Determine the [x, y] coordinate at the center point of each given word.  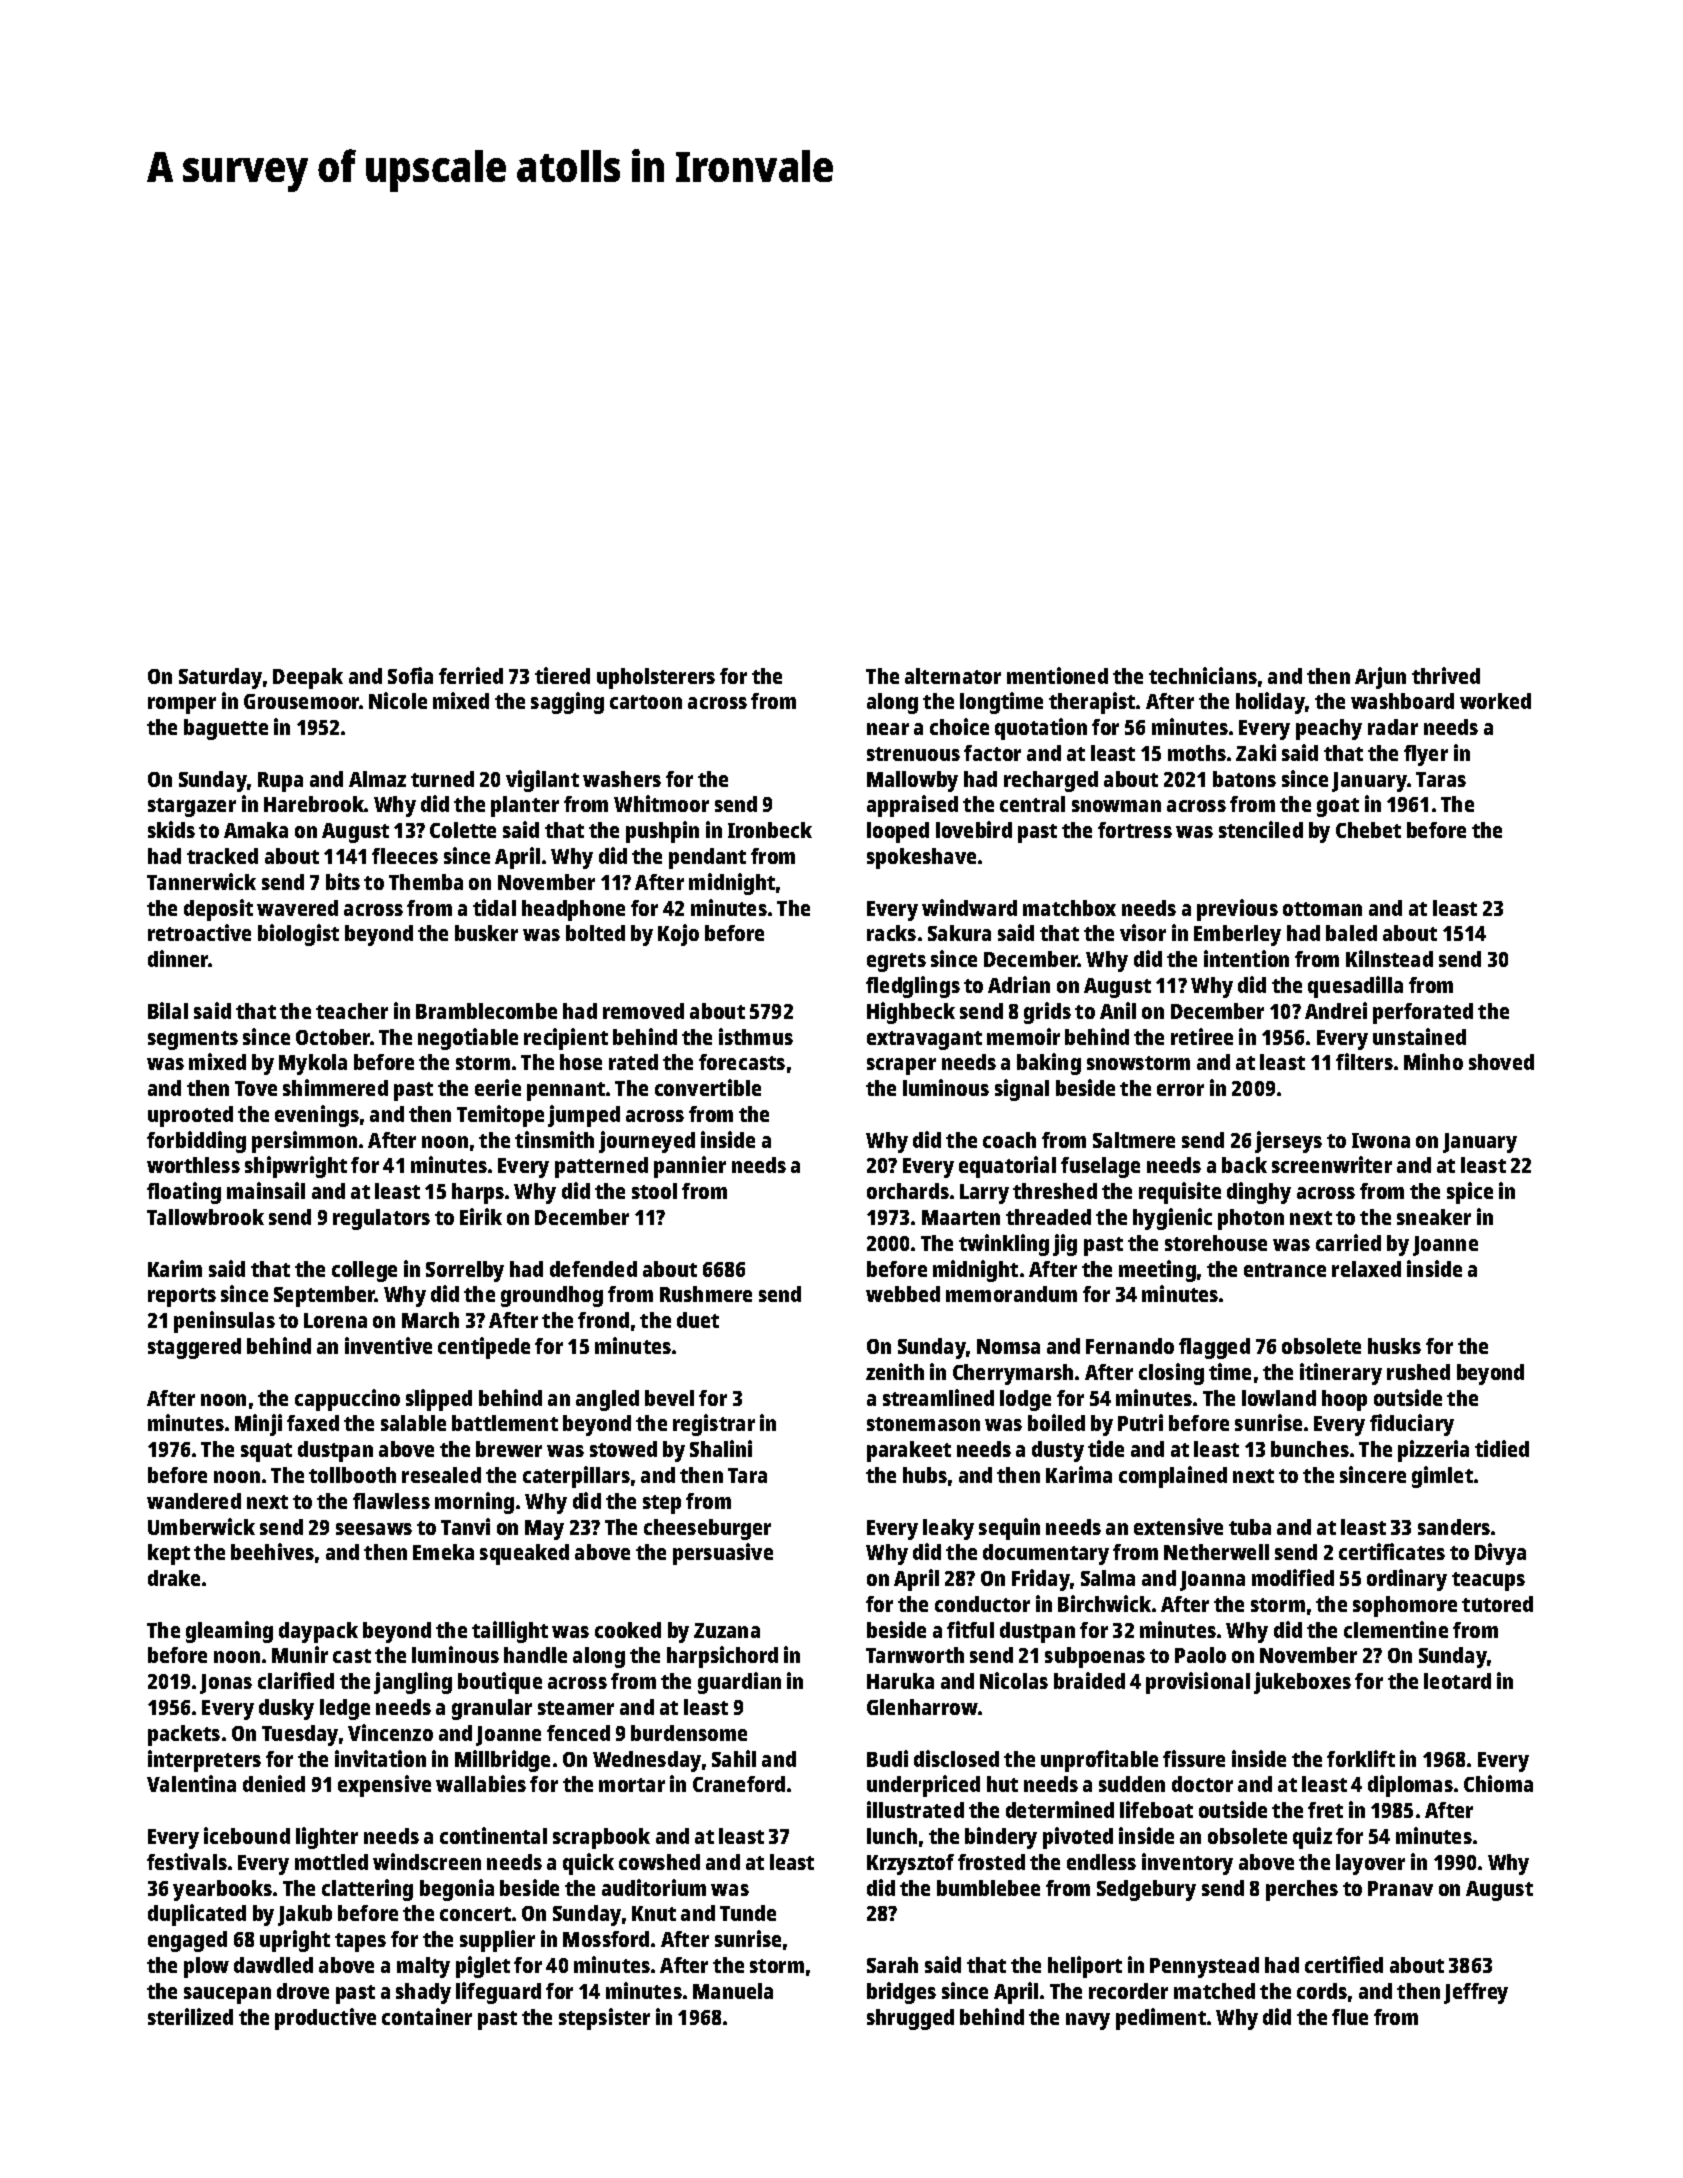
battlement [505, 1423]
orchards [908, 1191]
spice [1470, 1193]
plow [206, 1967]
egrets [896, 962]
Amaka [256, 830]
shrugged [910, 2019]
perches [1302, 1890]
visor [1143, 932]
